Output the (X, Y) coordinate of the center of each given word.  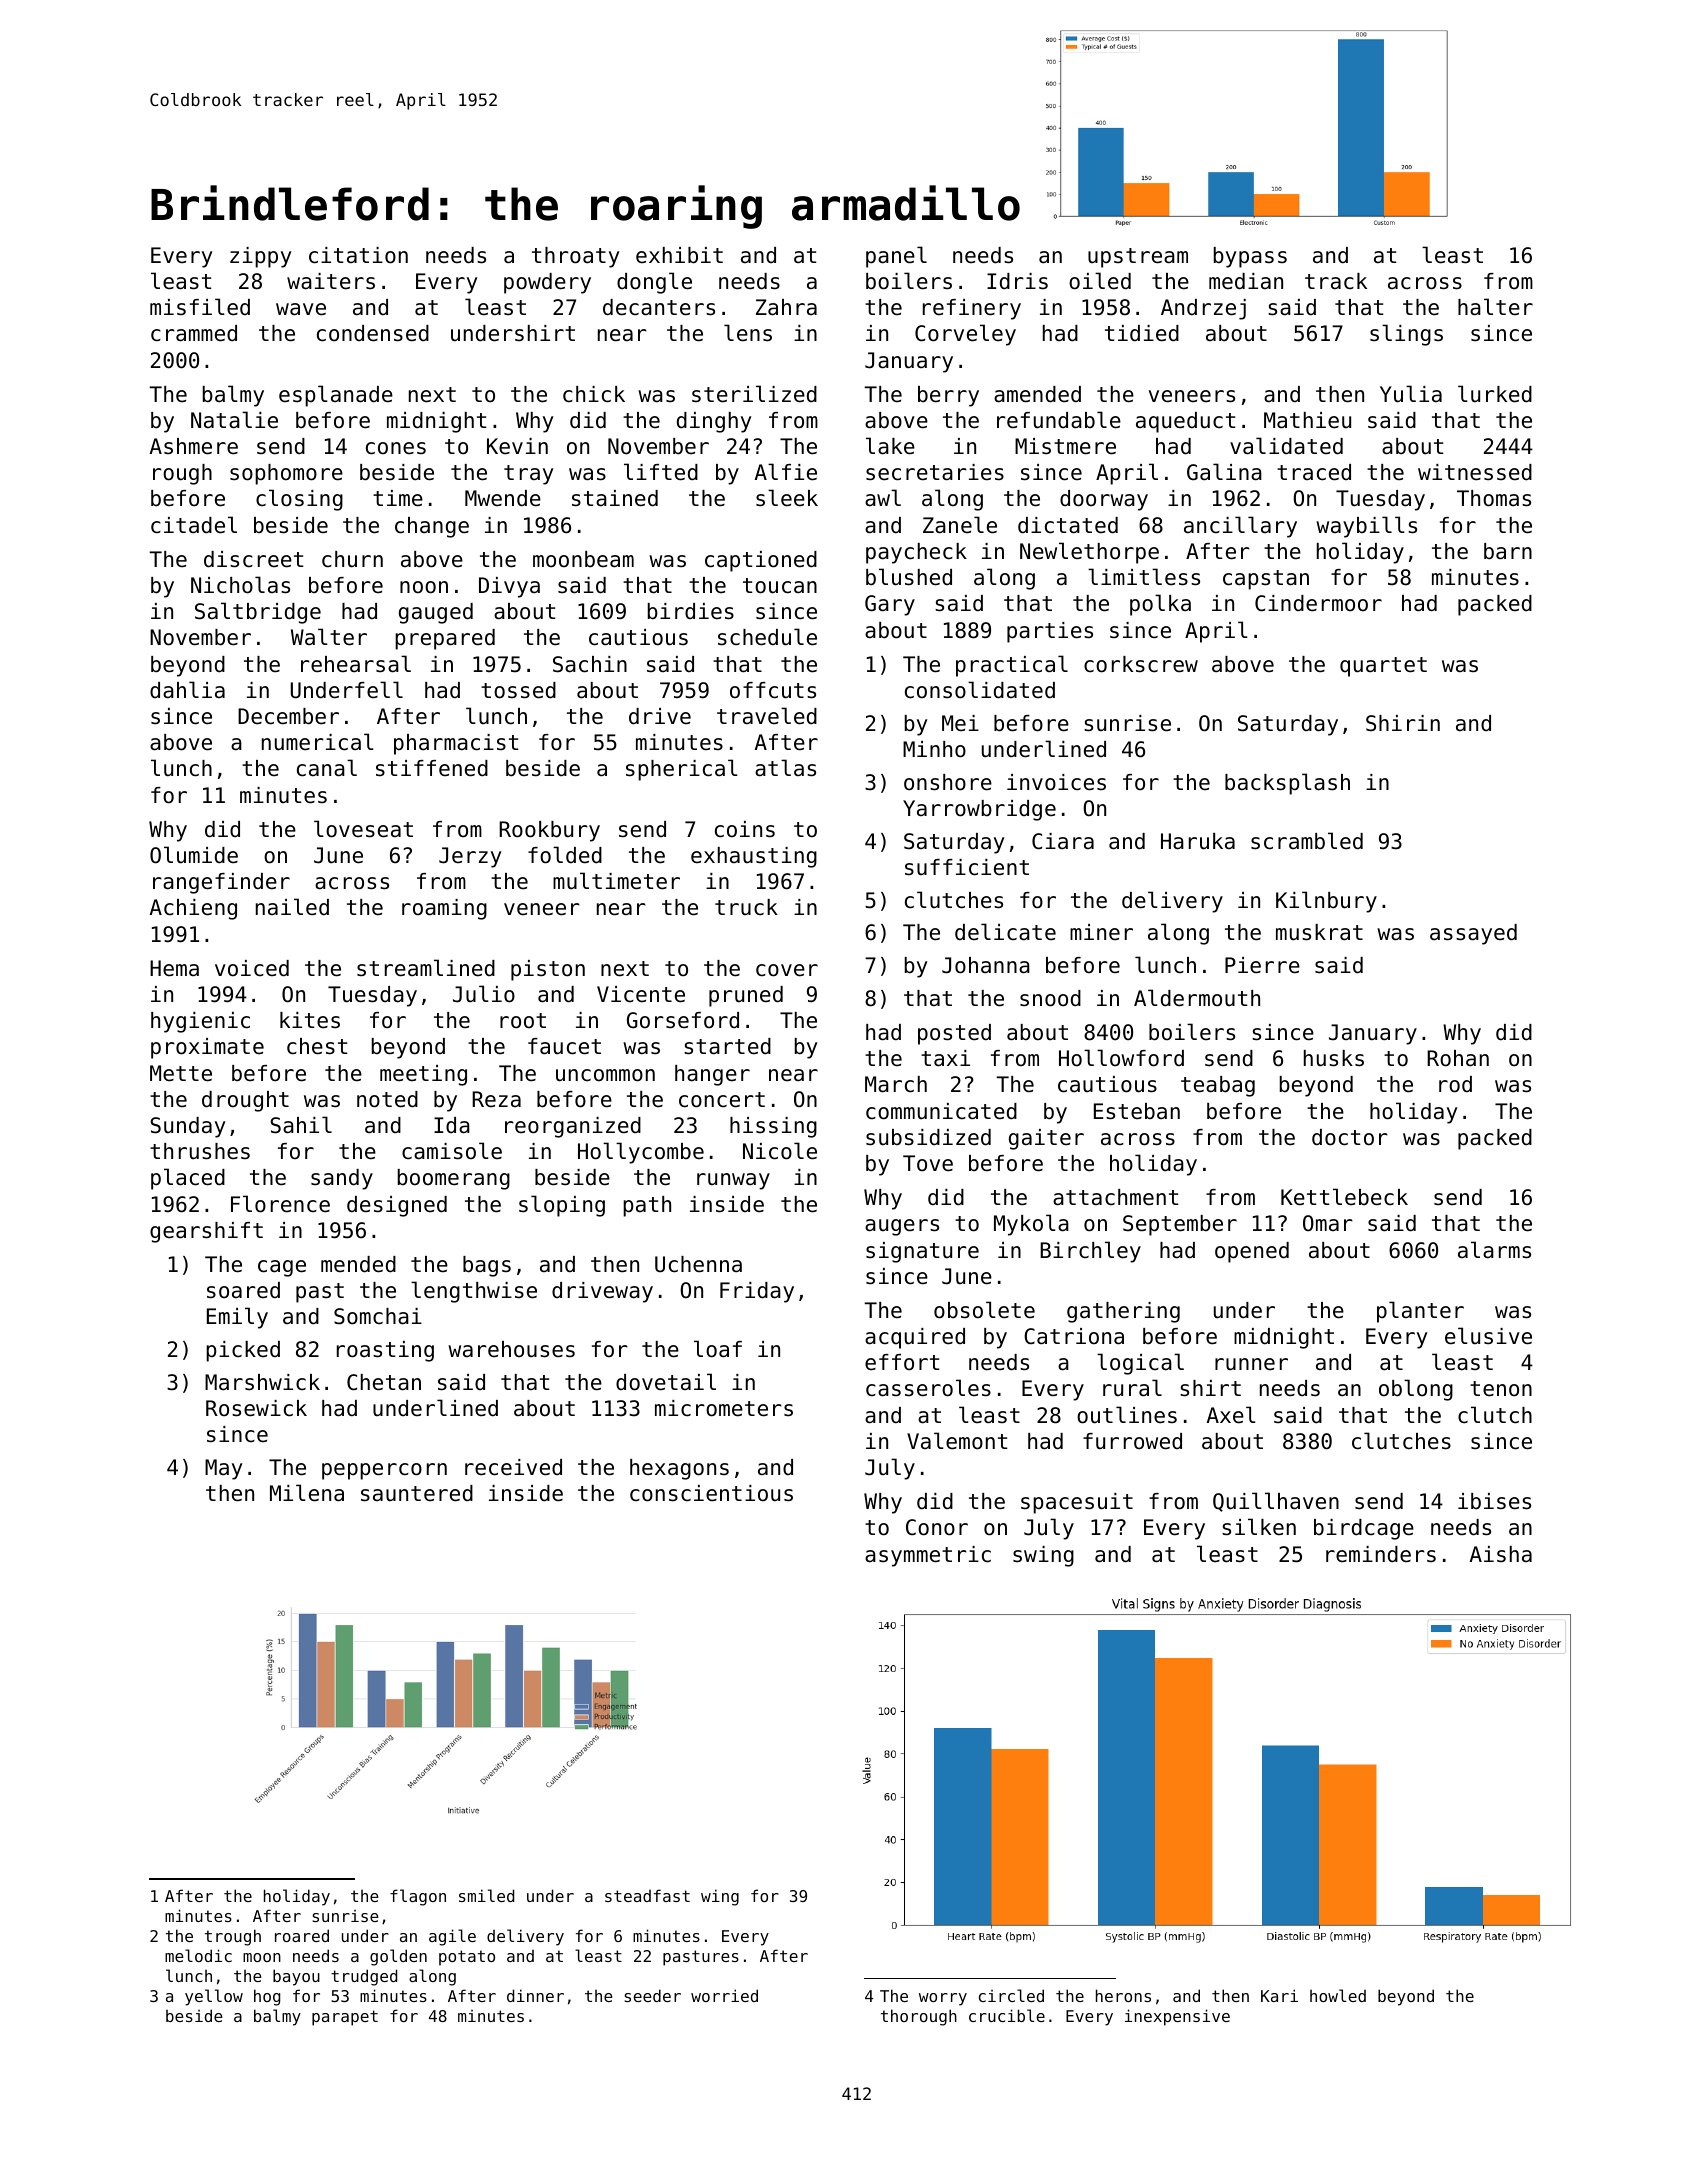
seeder (653, 1995)
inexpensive (1177, 2017)
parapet (345, 2018)
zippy (260, 257)
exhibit (679, 255)
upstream (1138, 258)
